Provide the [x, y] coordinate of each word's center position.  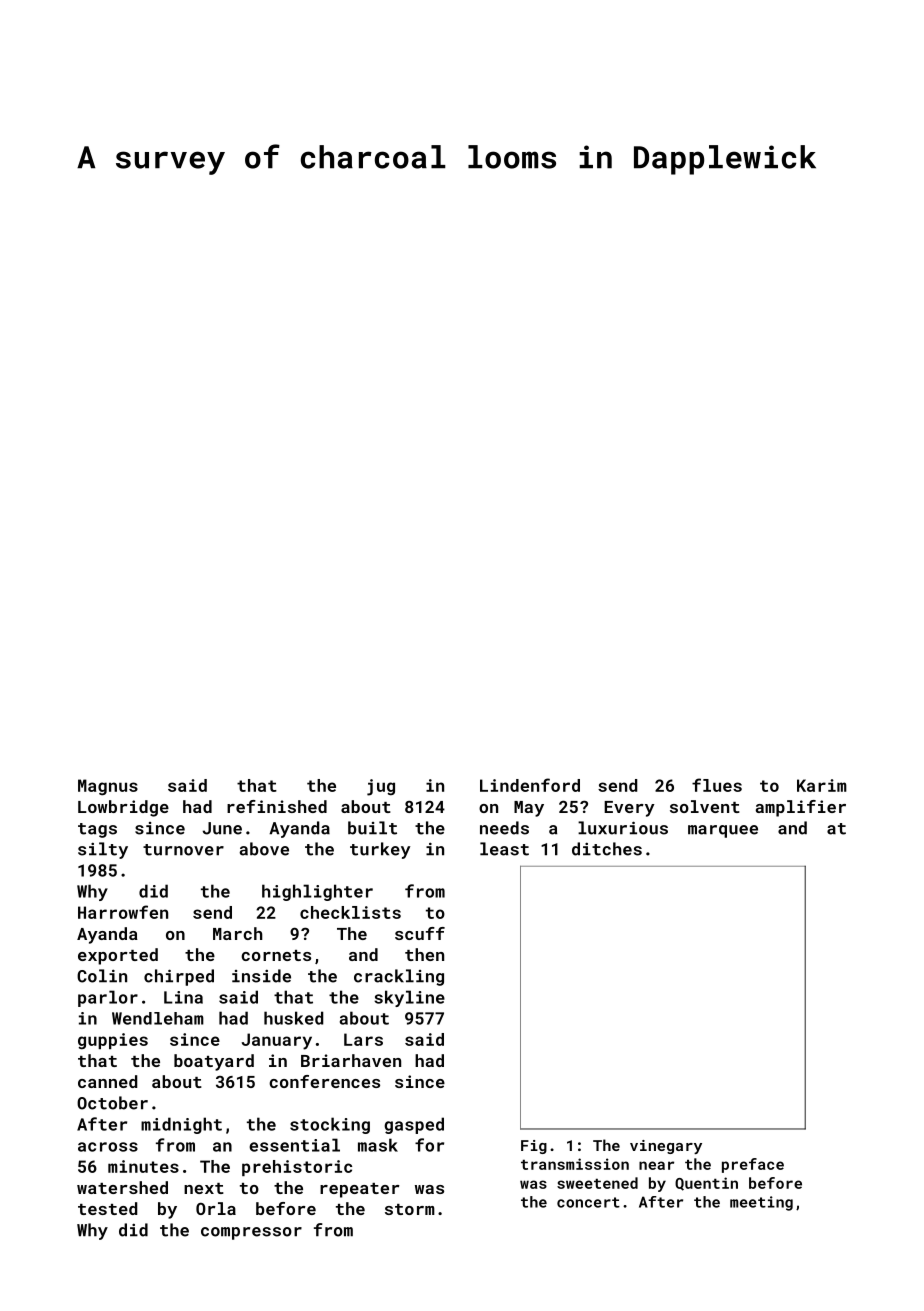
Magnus [108, 787]
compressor [251, 1233]
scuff [420, 933]
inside [261, 976]
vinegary [666, 1147]
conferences [324, 1081]
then [424, 954]
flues [717, 785]
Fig [534, 1147]
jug [381, 787]
